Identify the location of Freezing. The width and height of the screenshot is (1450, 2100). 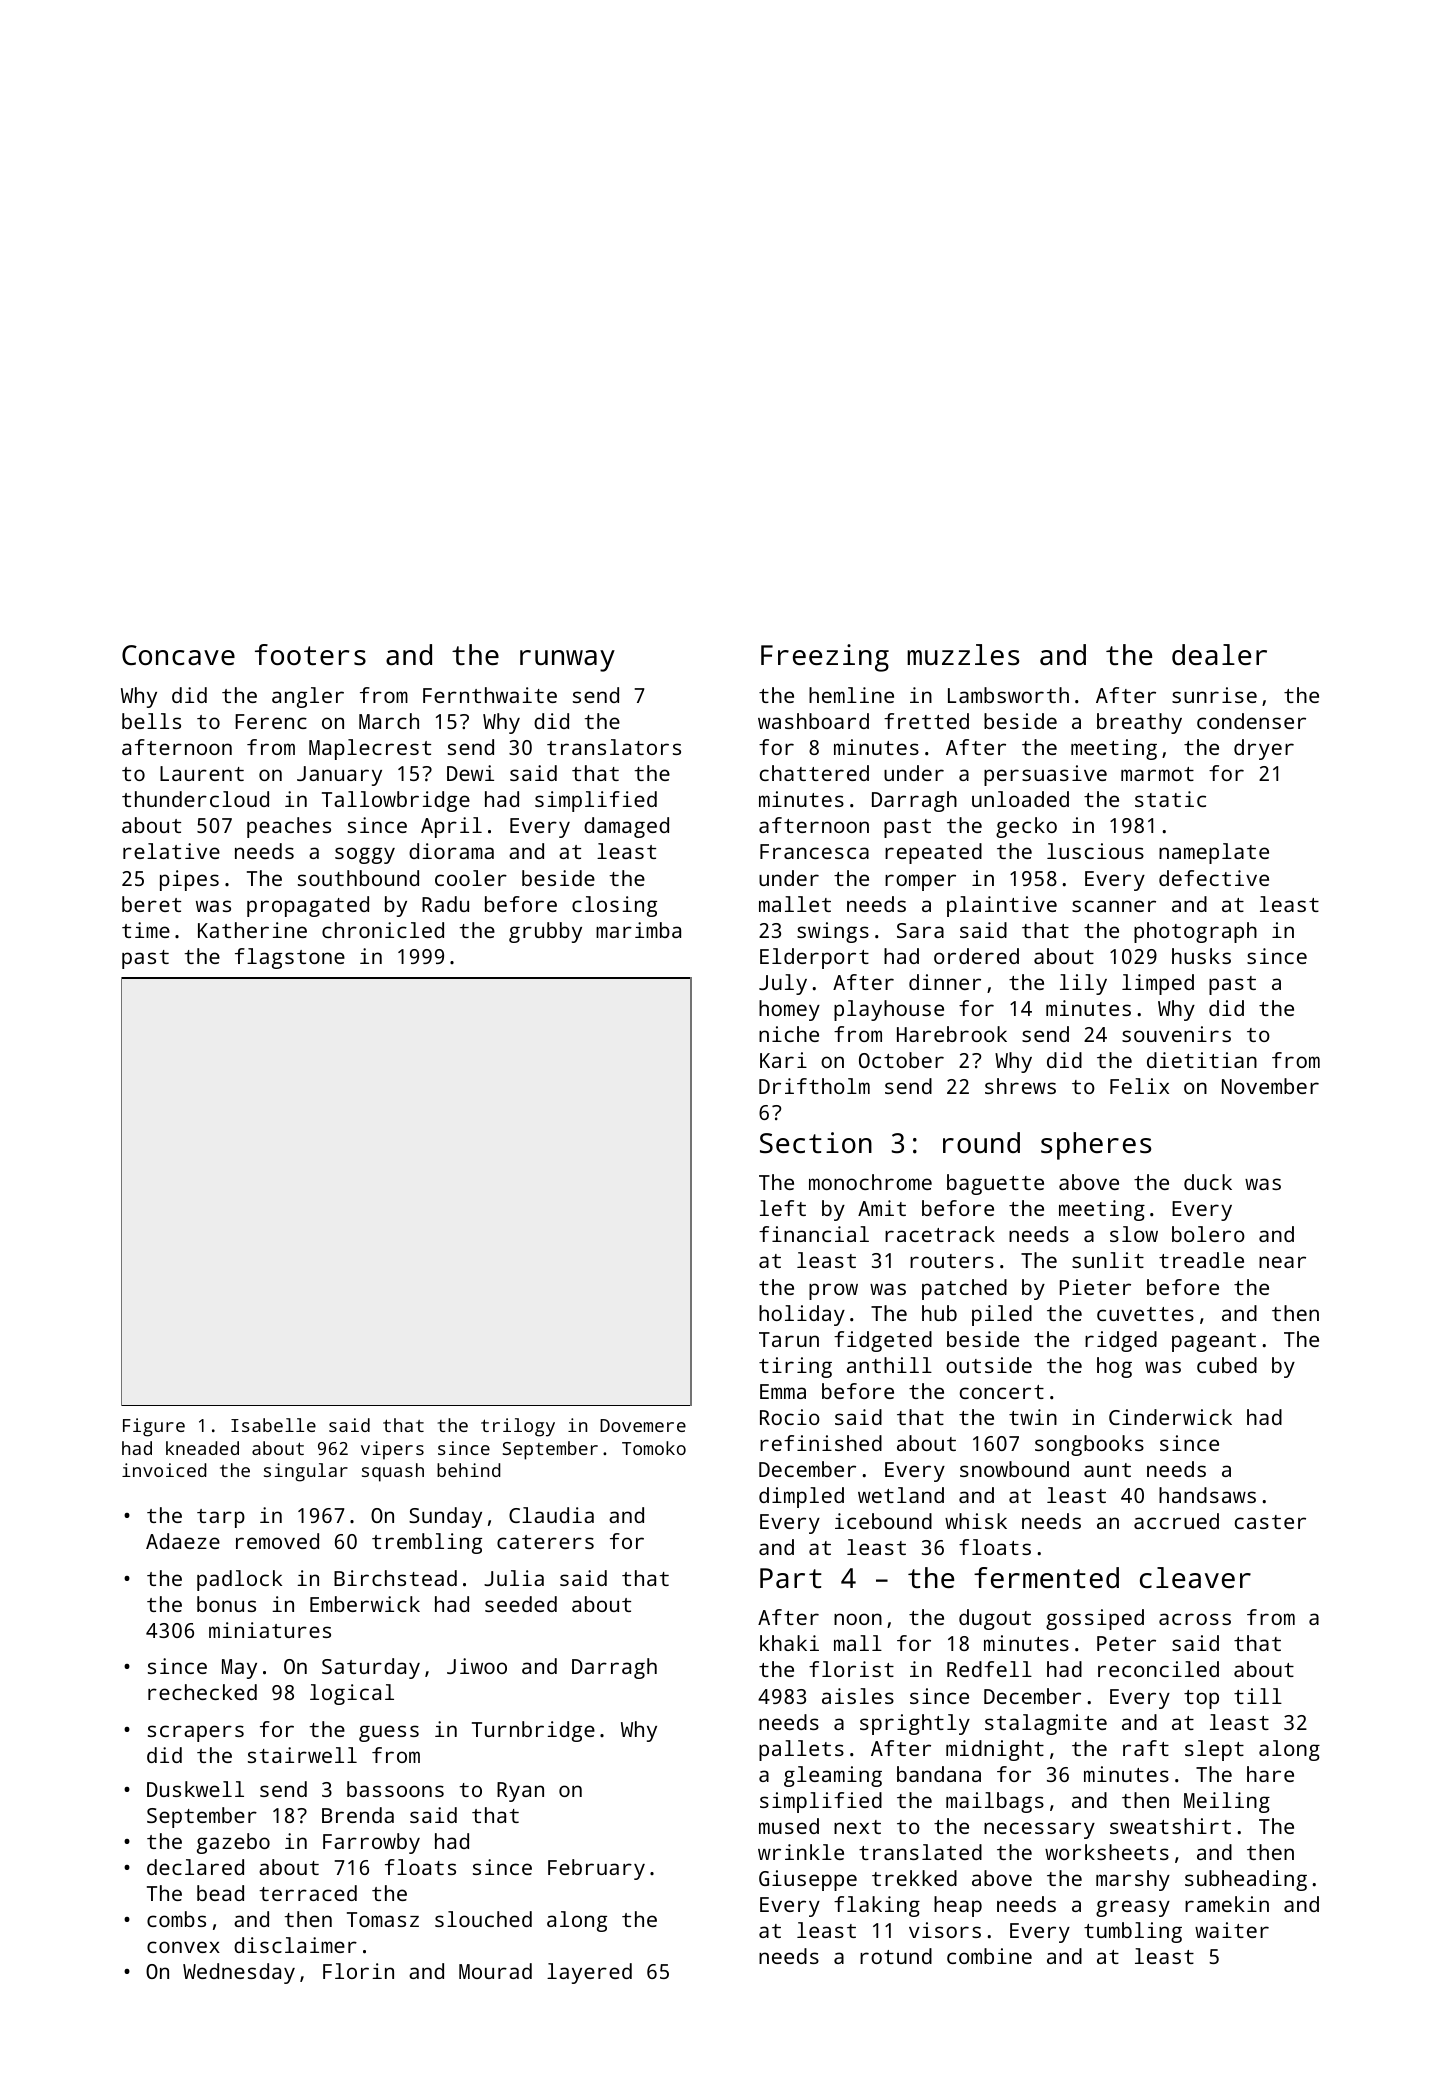
(825, 658).
